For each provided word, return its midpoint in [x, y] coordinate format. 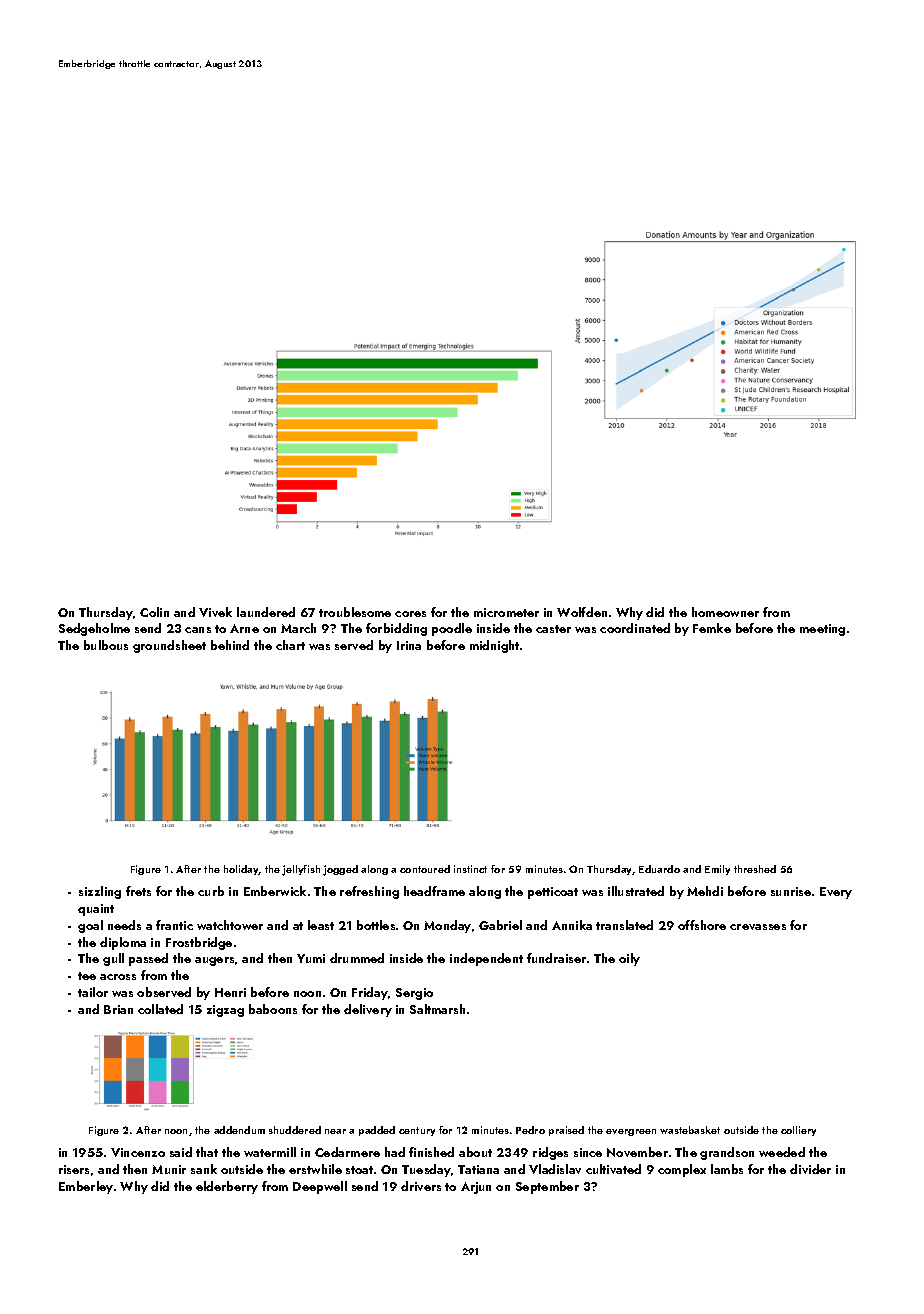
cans [198, 630]
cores [410, 614]
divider [810, 1169]
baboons [273, 1009]
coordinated [635, 628]
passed [148, 959]
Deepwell [320, 1187]
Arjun [476, 1188]
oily [629, 959]
